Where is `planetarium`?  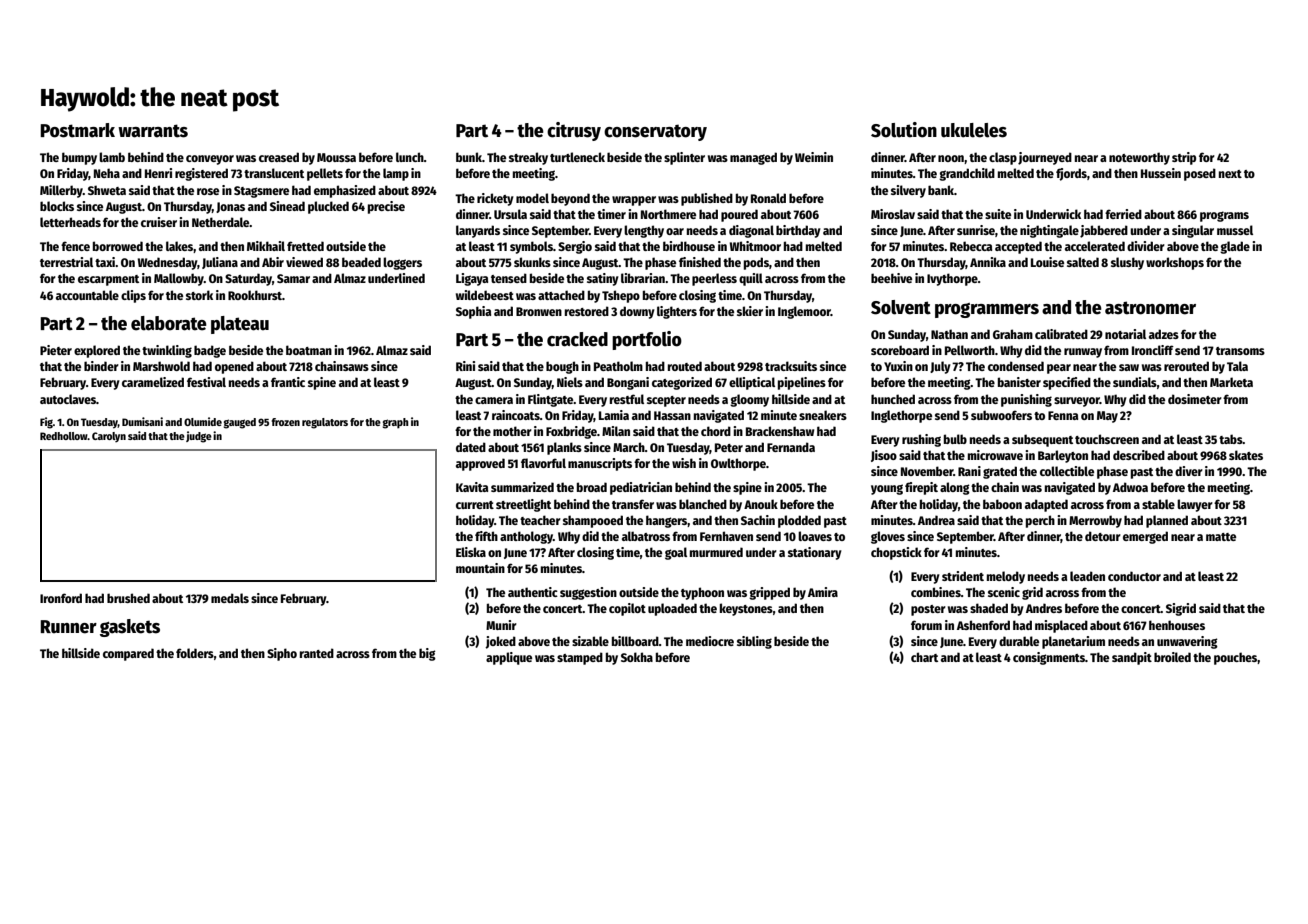 planetarium is located at coordinates (1073, 642).
